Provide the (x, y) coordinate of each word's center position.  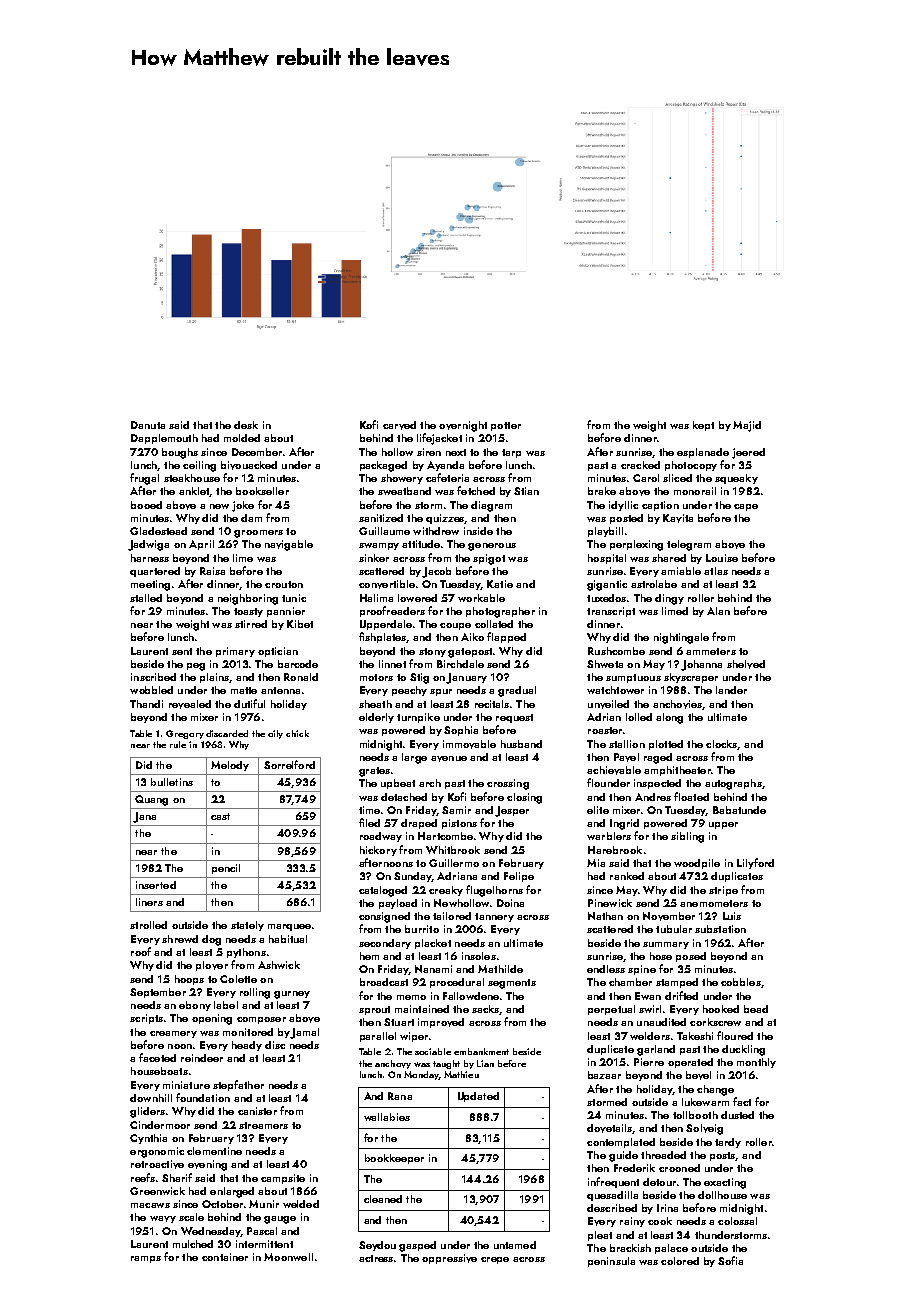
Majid (747, 426)
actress (376, 1258)
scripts (146, 1019)
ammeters (711, 651)
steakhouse (192, 478)
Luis (732, 916)
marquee (289, 927)
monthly (756, 1063)
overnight (463, 426)
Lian (485, 1063)
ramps (146, 1259)
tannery (494, 917)
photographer (500, 612)
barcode (298, 664)
